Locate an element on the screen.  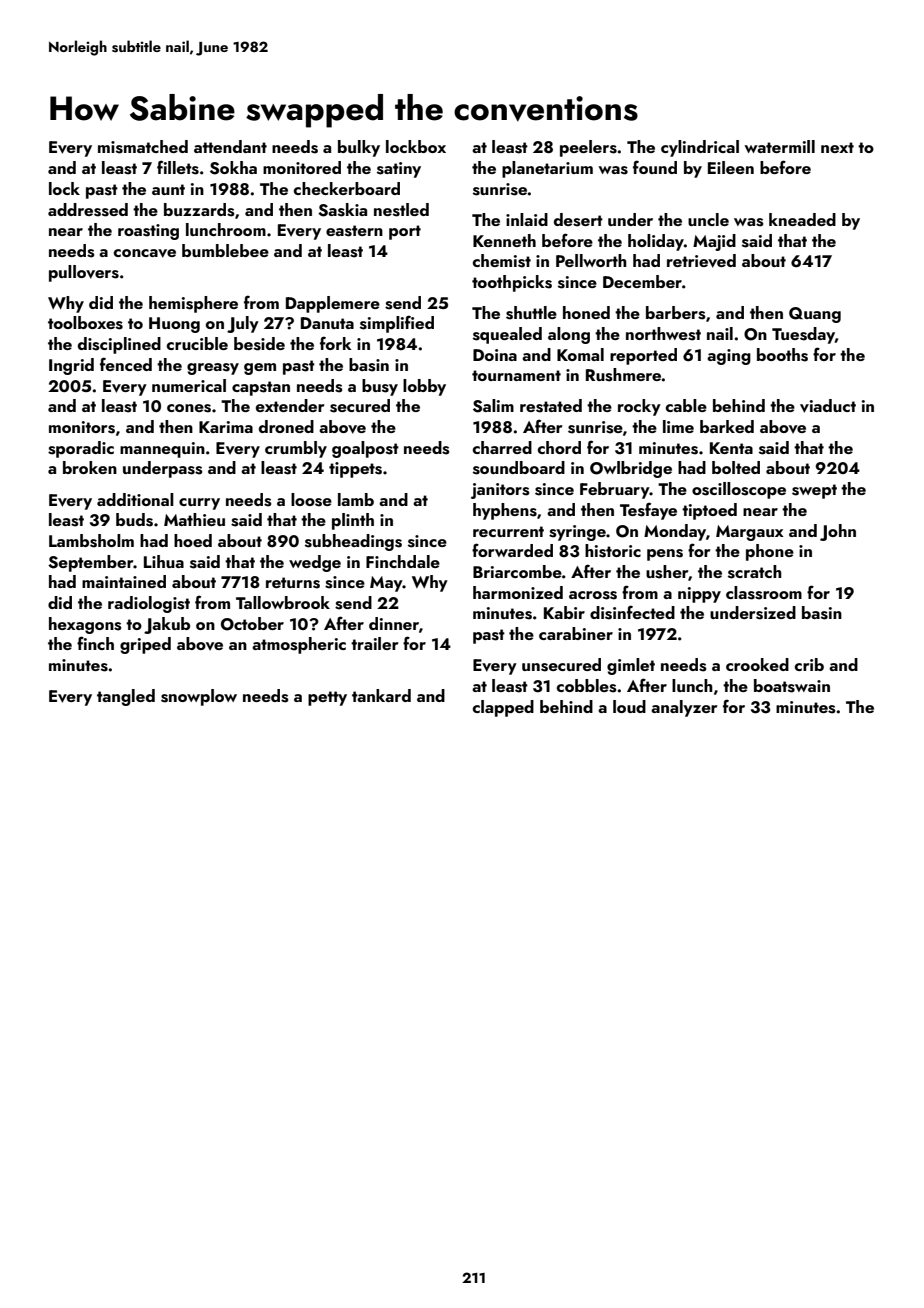
Tesfaye is located at coordinates (648, 511).
